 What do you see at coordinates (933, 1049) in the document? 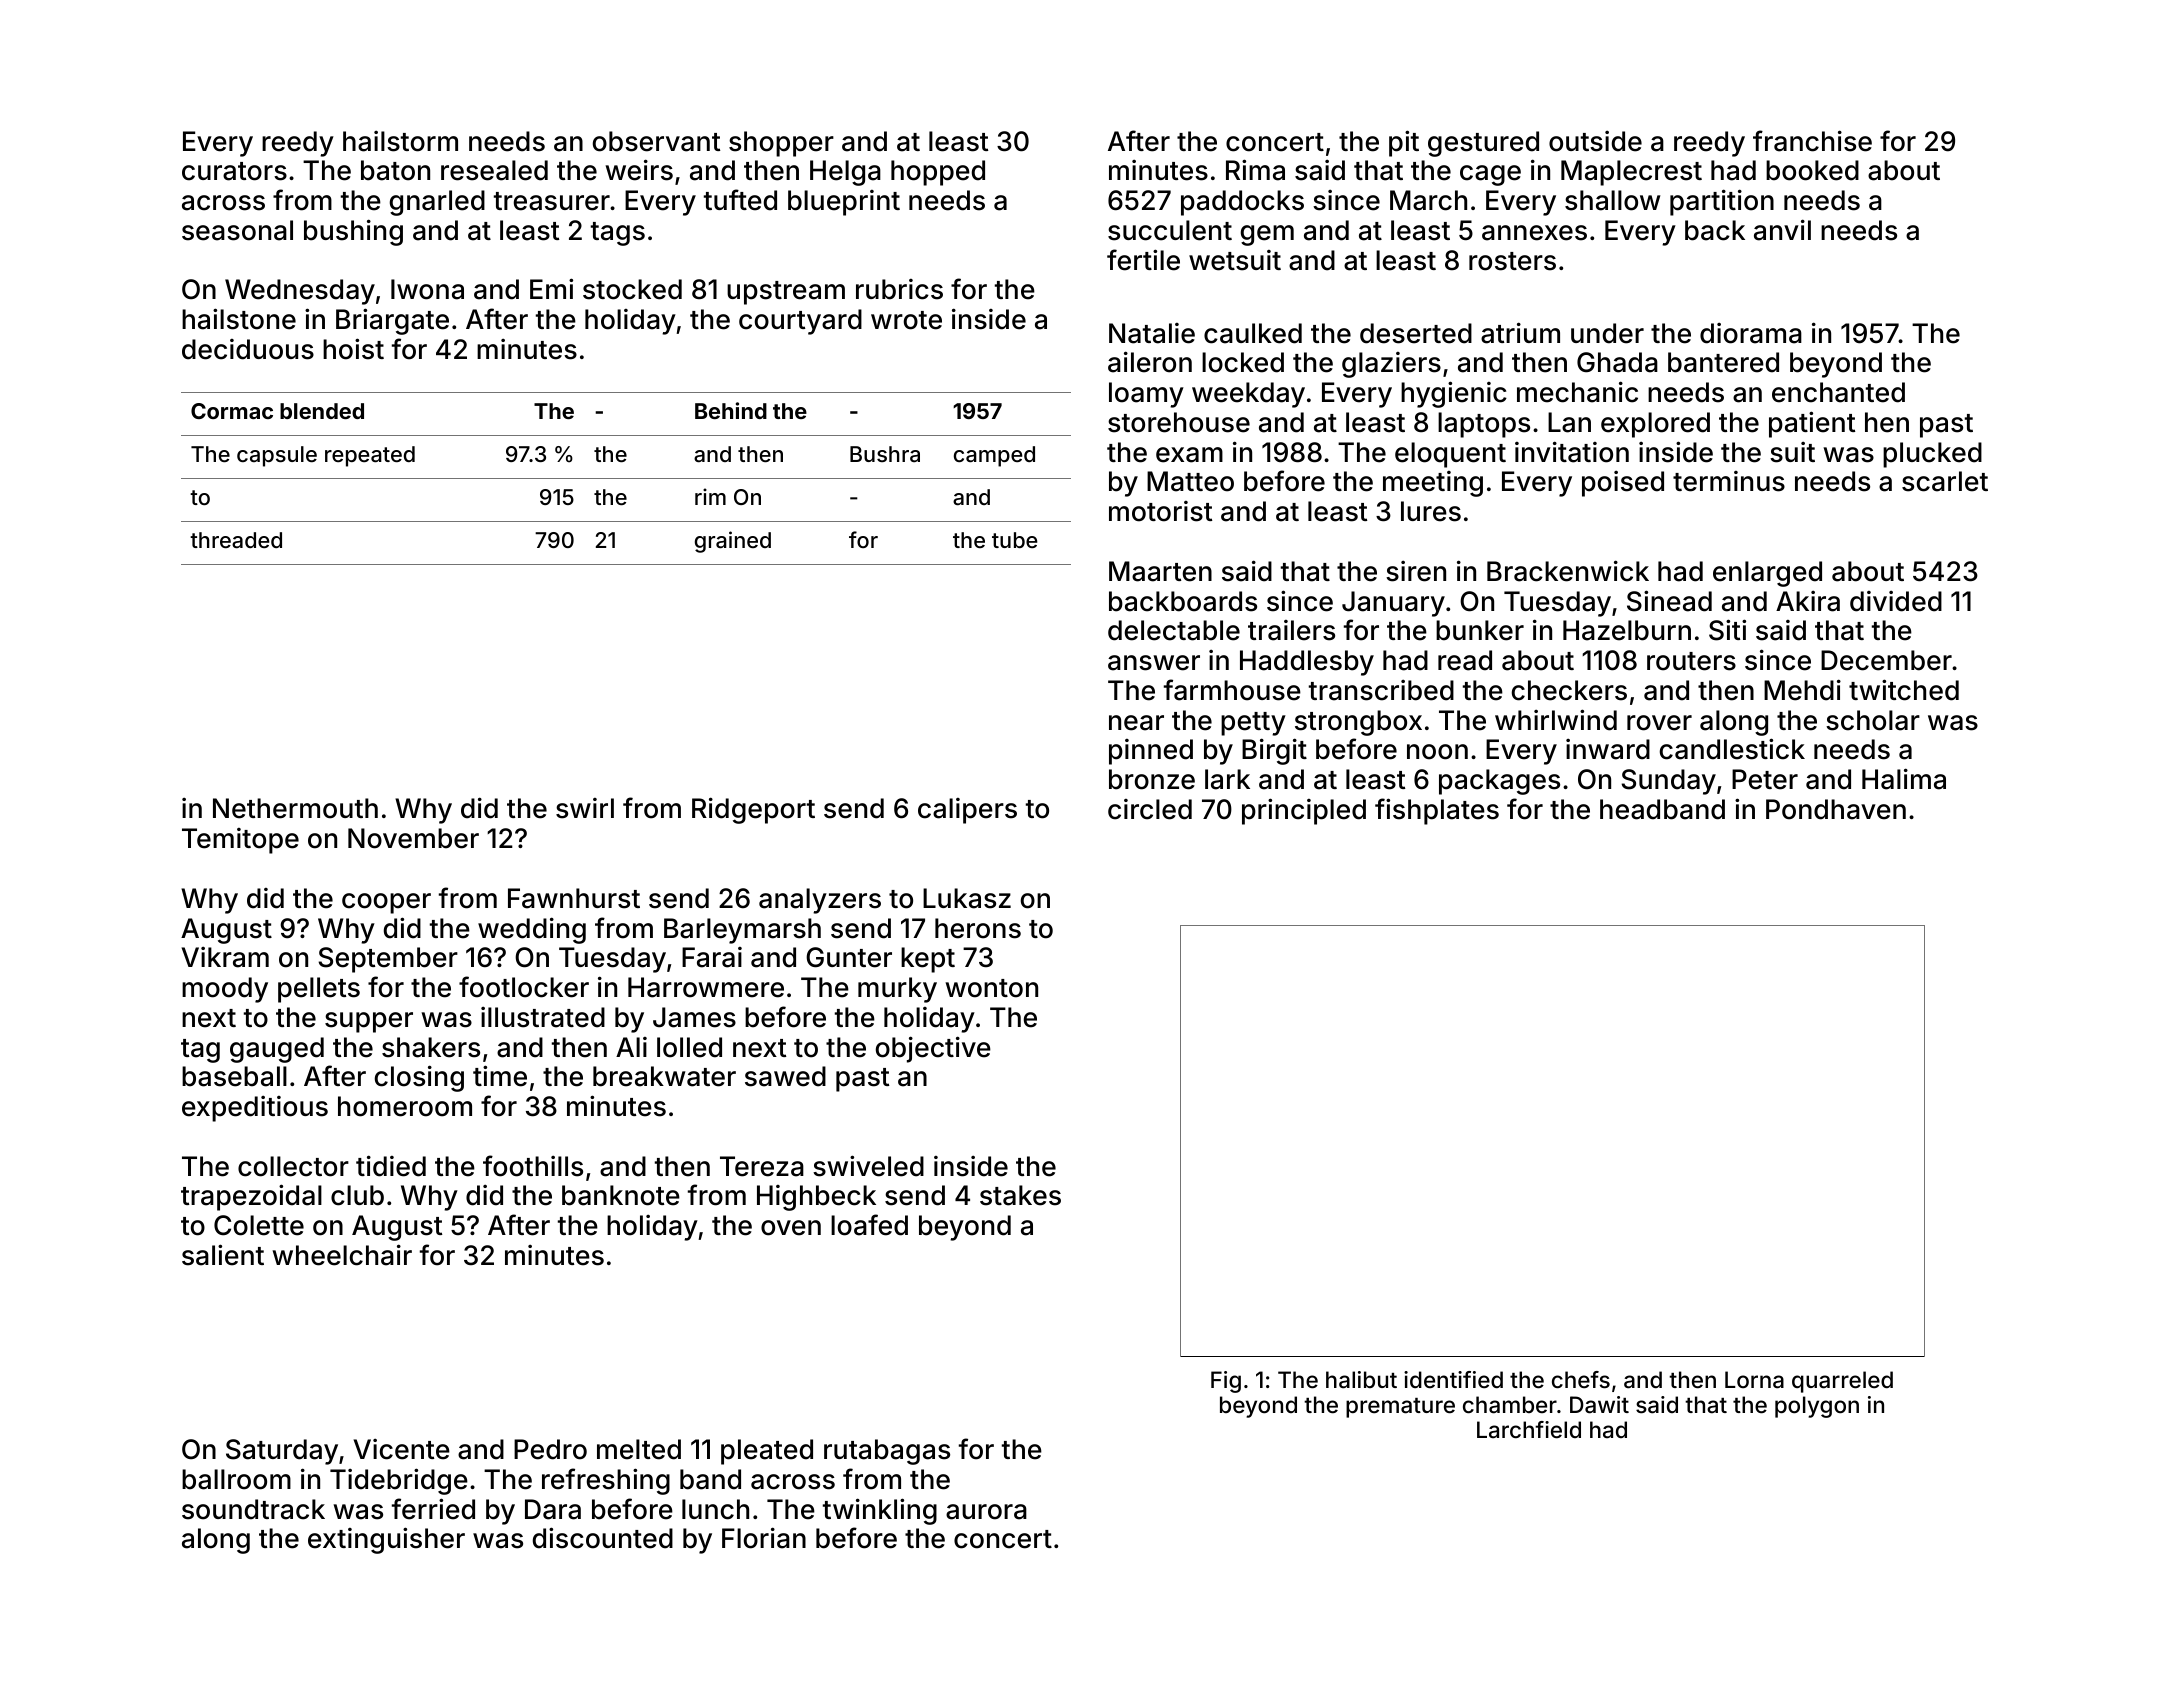
I see `objective` at bounding box center [933, 1049].
